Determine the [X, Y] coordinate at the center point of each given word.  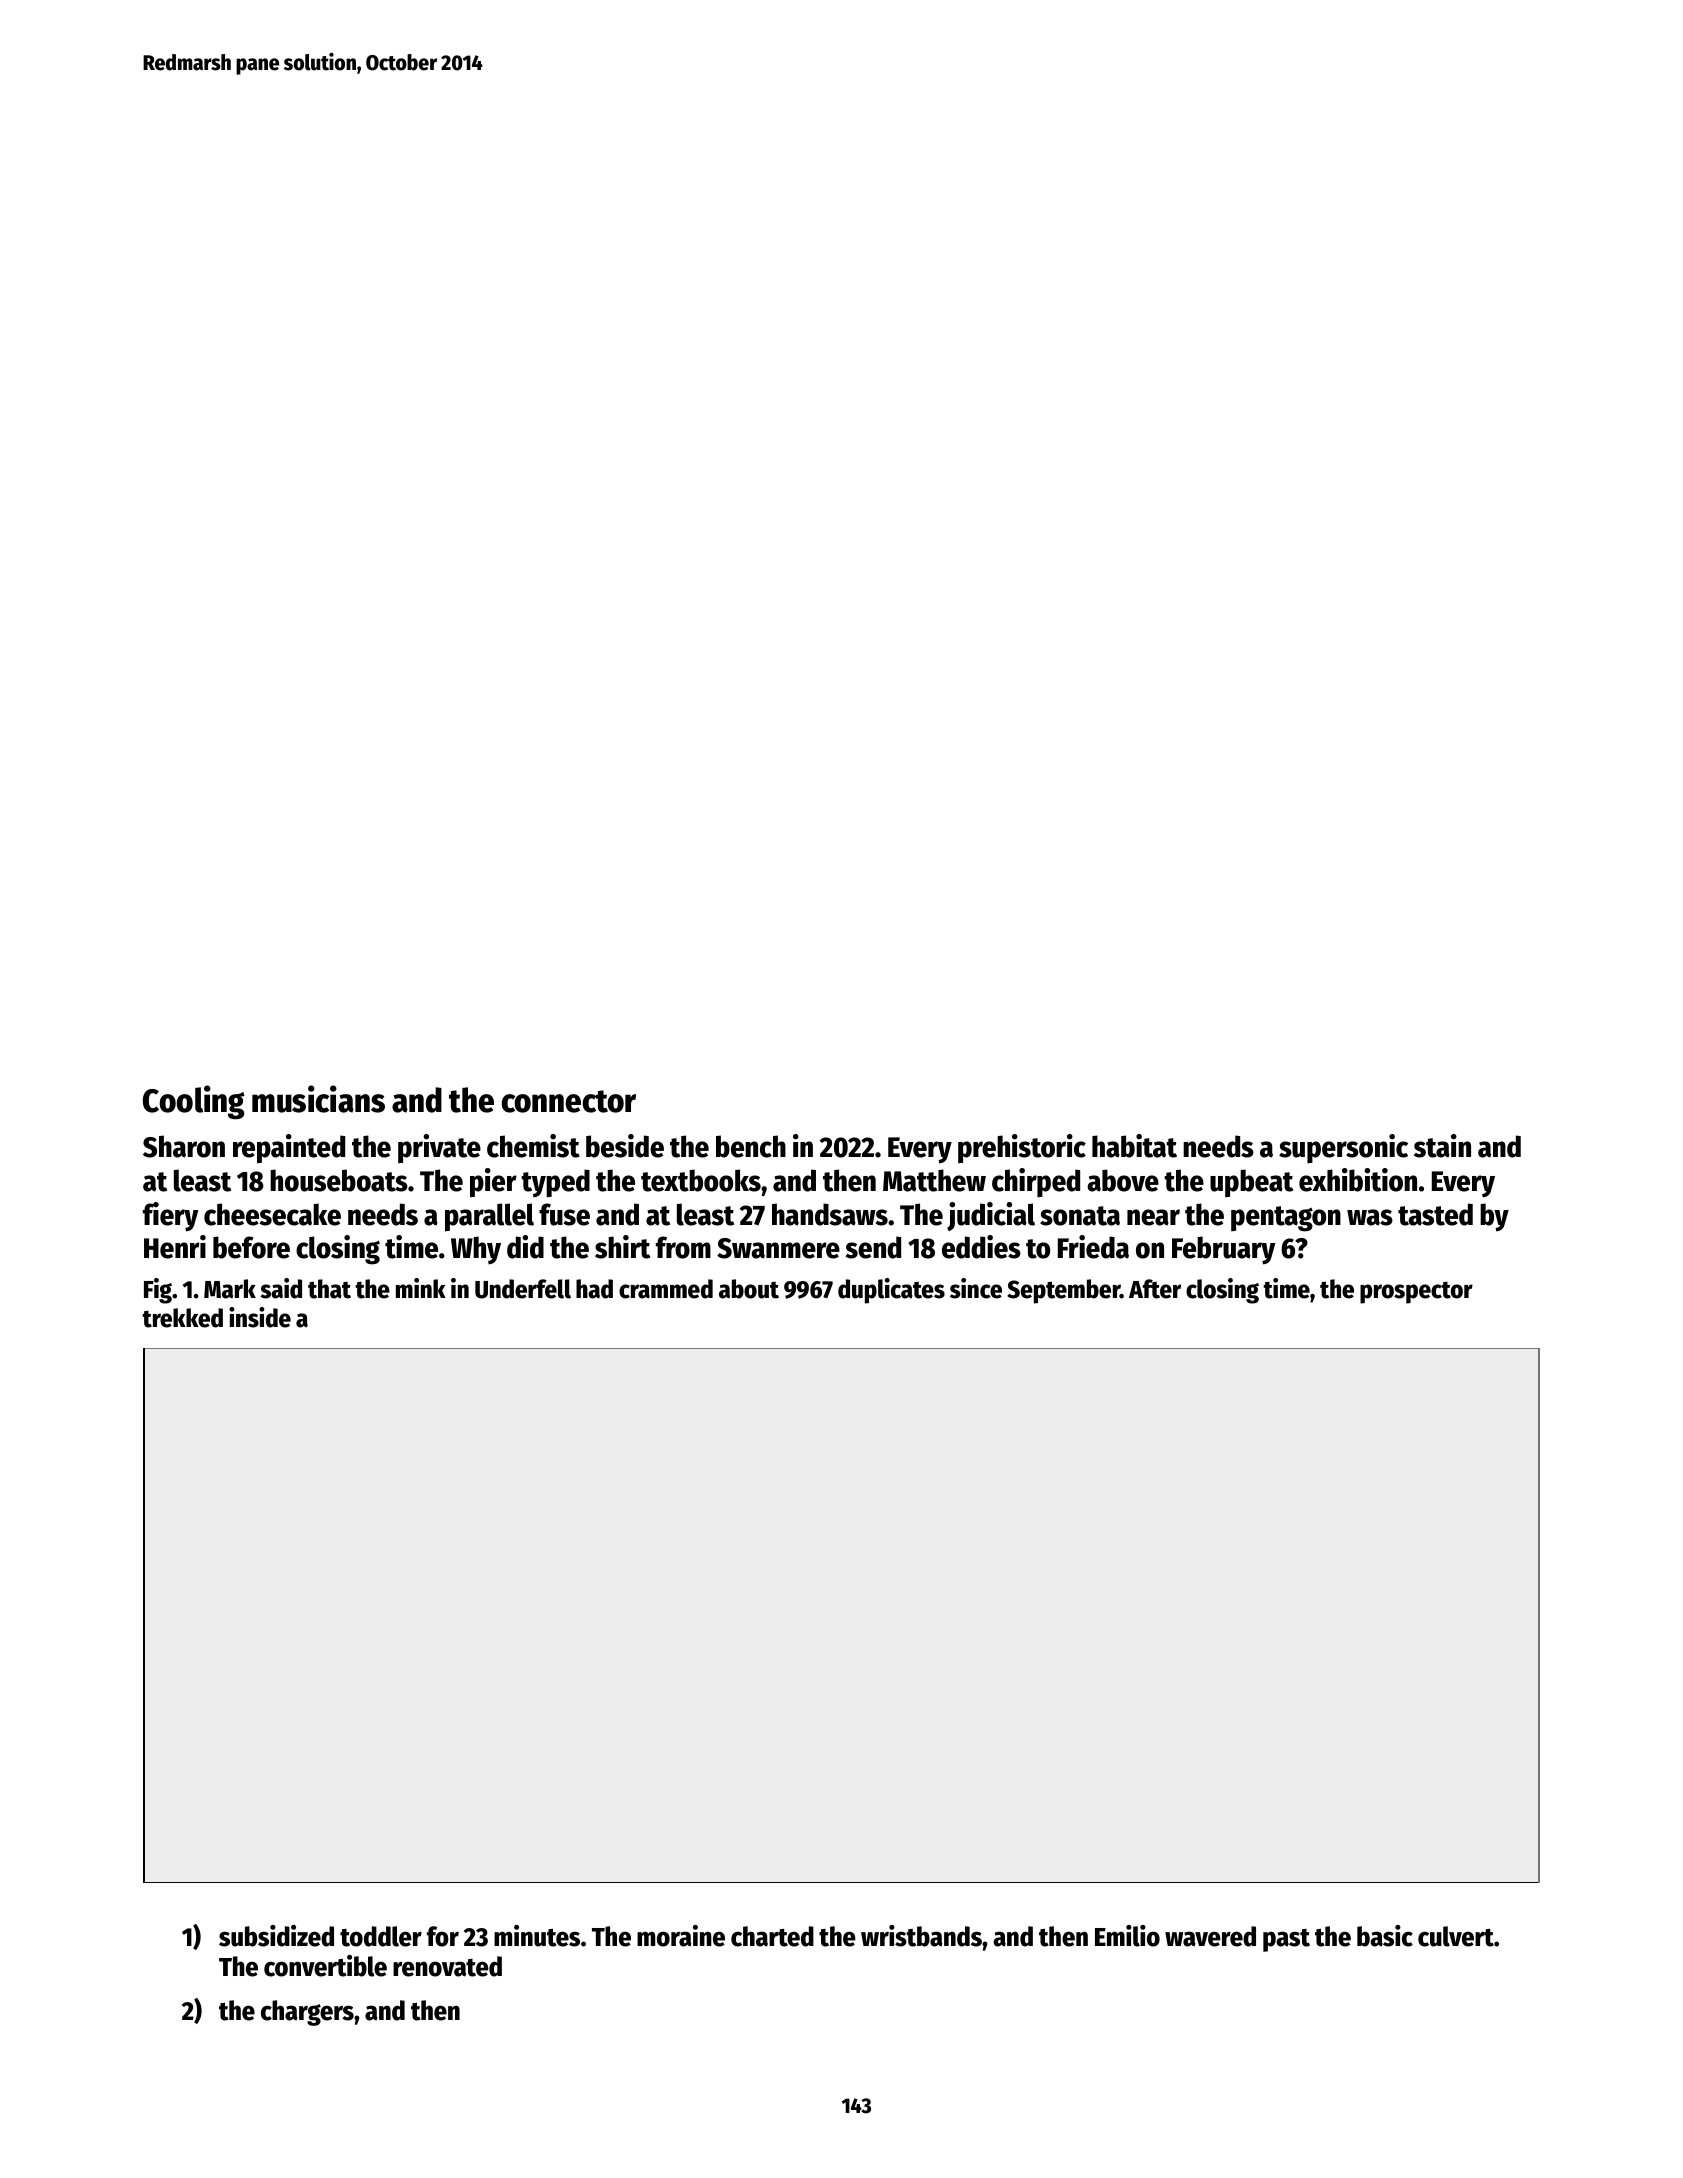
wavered [1210, 1936]
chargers [307, 2013]
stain [1442, 1146]
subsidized [276, 1936]
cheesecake [272, 1214]
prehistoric [1022, 1148]
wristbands [921, 1936]
